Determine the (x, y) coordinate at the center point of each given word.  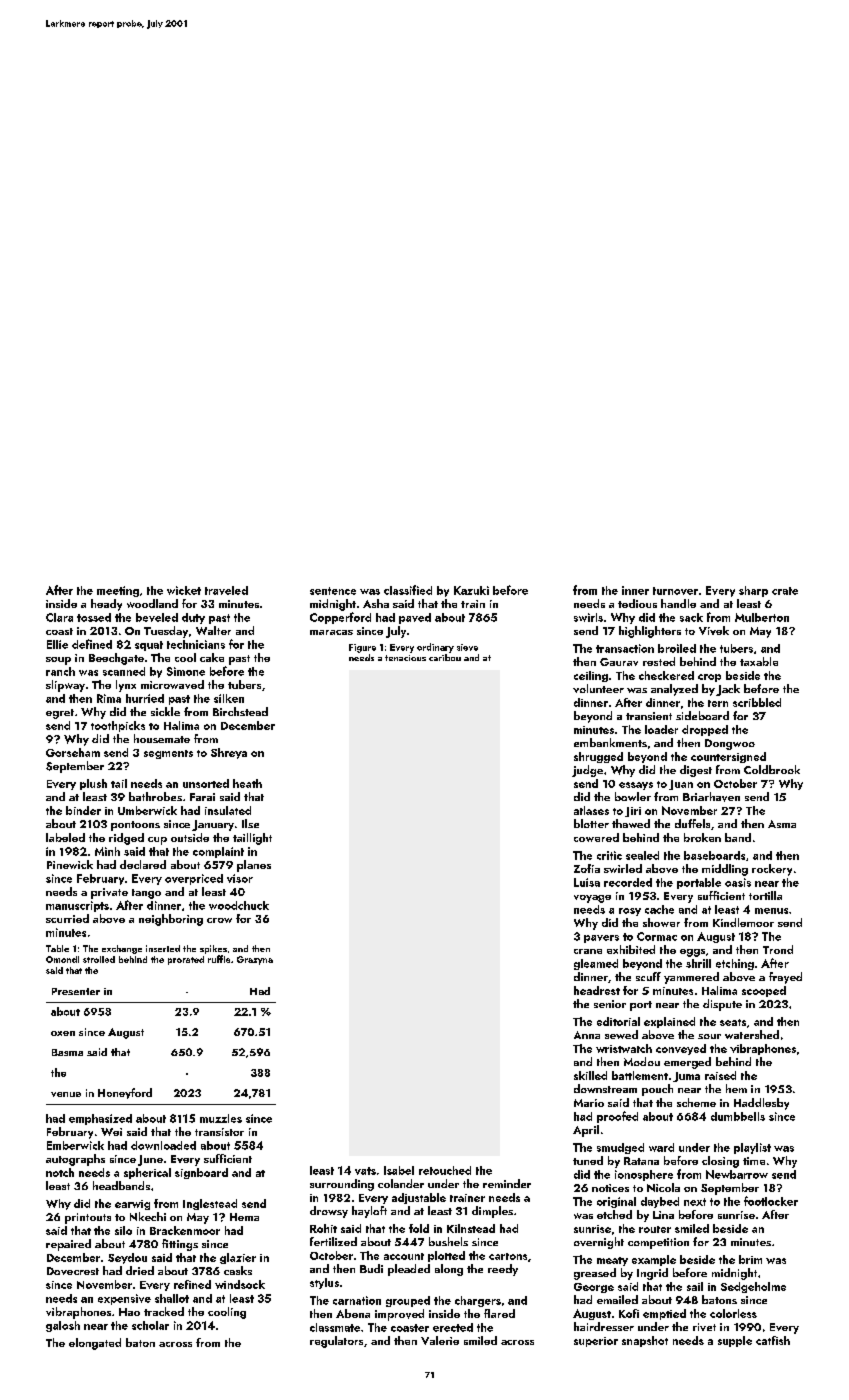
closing (720, 1162)
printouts (88, 1218)
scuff (648, 976)
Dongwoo (730, 744)
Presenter (76, 991)
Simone (186, 671)
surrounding (342, 1185)
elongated (95, 1344)
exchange (122, 949)
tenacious (405, 658)
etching (735, 964)
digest (696, 771)
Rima (109, 698)
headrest (597, 990)
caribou (445, 657)
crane (588, 951)
